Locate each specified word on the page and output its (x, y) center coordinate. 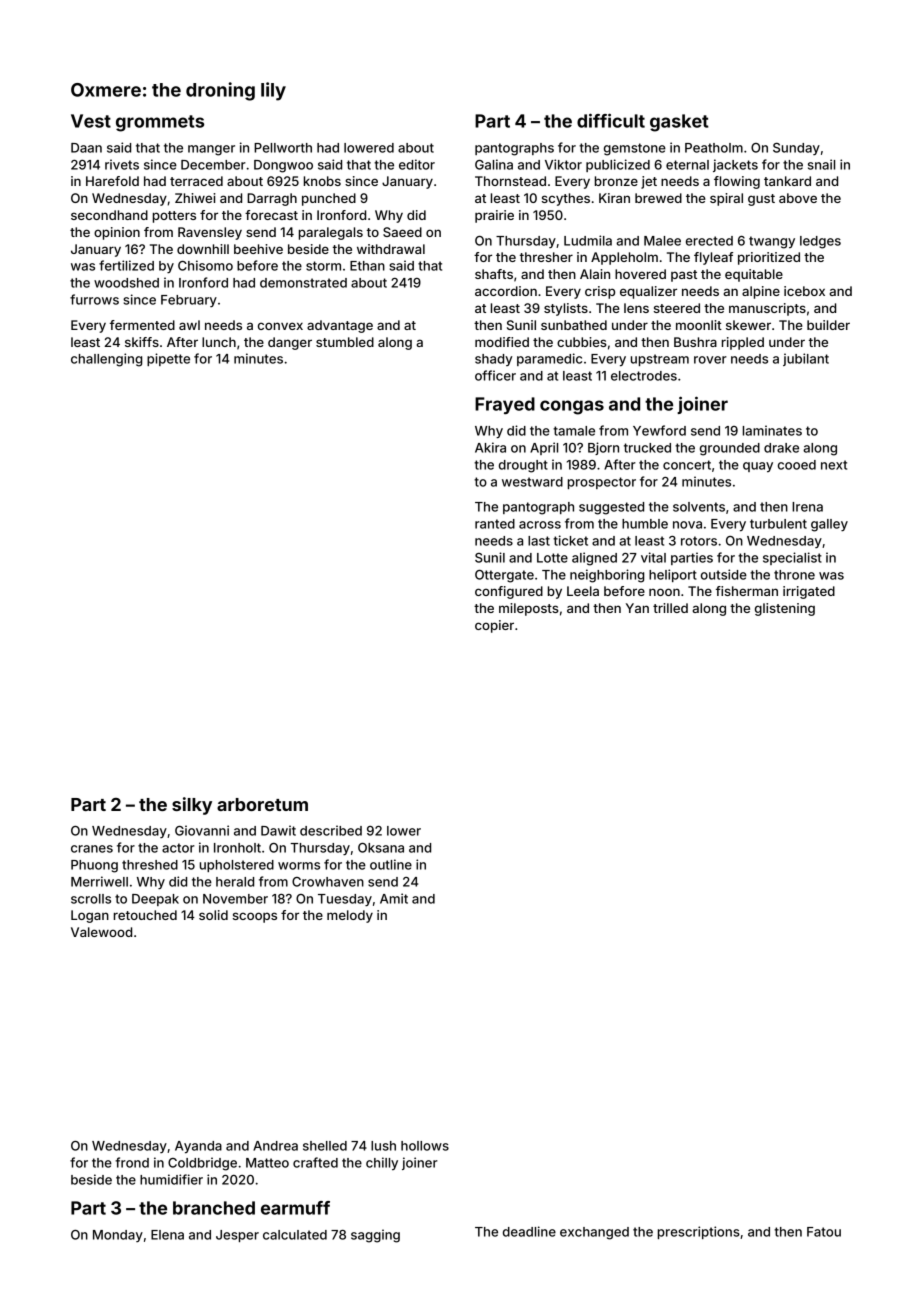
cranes (92, 849)
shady (493, 360)
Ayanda (198, 1147)
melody (350, 916)
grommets (160, 123)
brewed (658, 198)
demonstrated (303, 283)
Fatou (824, 1232)
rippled (743, 343)
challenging (106, 360)
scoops (255, 917)
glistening (785, 609)
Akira (490, 447)
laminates (772, 430)
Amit (394, 898)
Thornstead (510, 181)
